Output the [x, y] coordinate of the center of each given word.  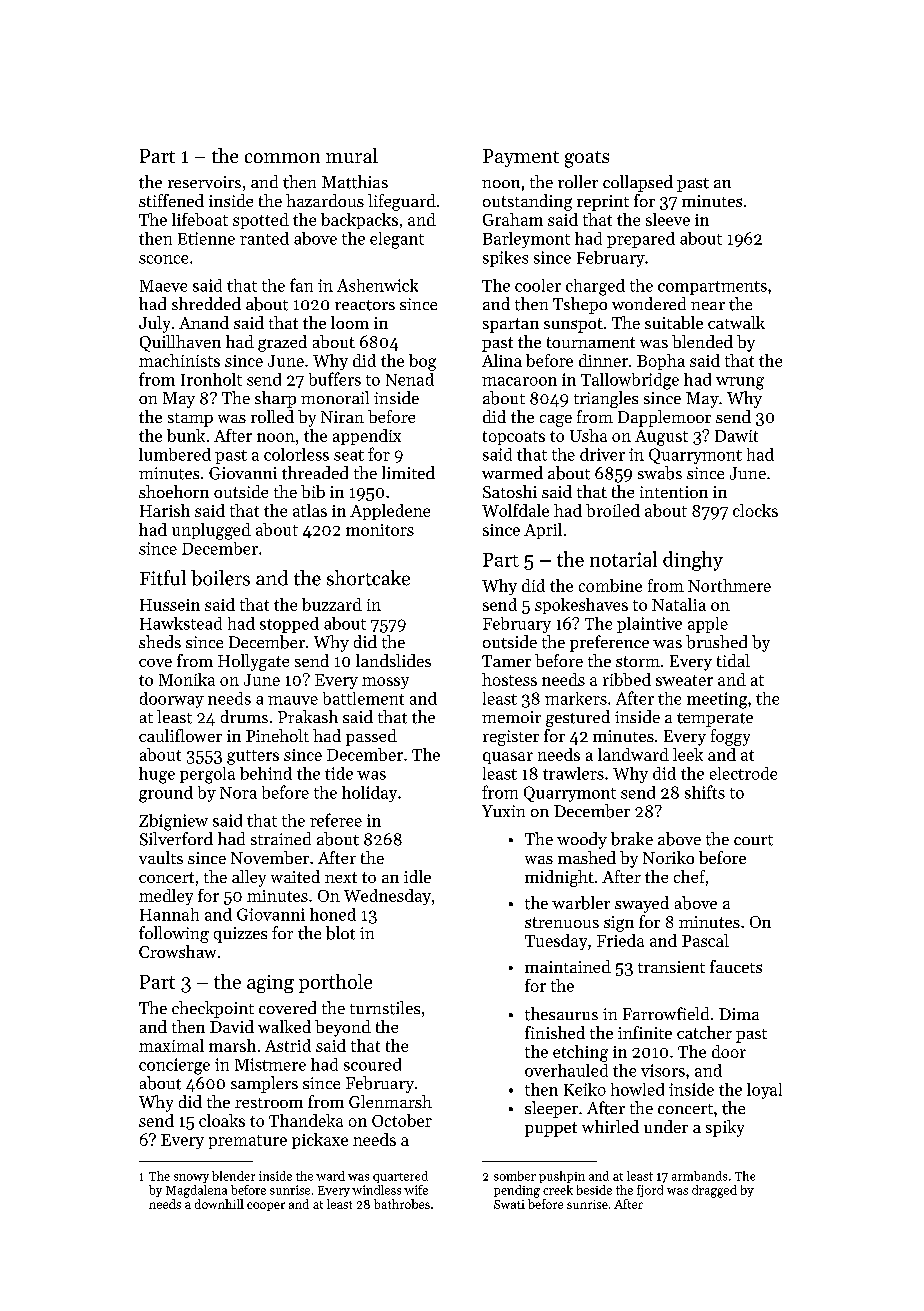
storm [638, 661]
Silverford [176, 839]
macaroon [519, 381]
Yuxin [503, 811]
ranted [264, 238]
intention [674, 492]
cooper [266, 1206]
